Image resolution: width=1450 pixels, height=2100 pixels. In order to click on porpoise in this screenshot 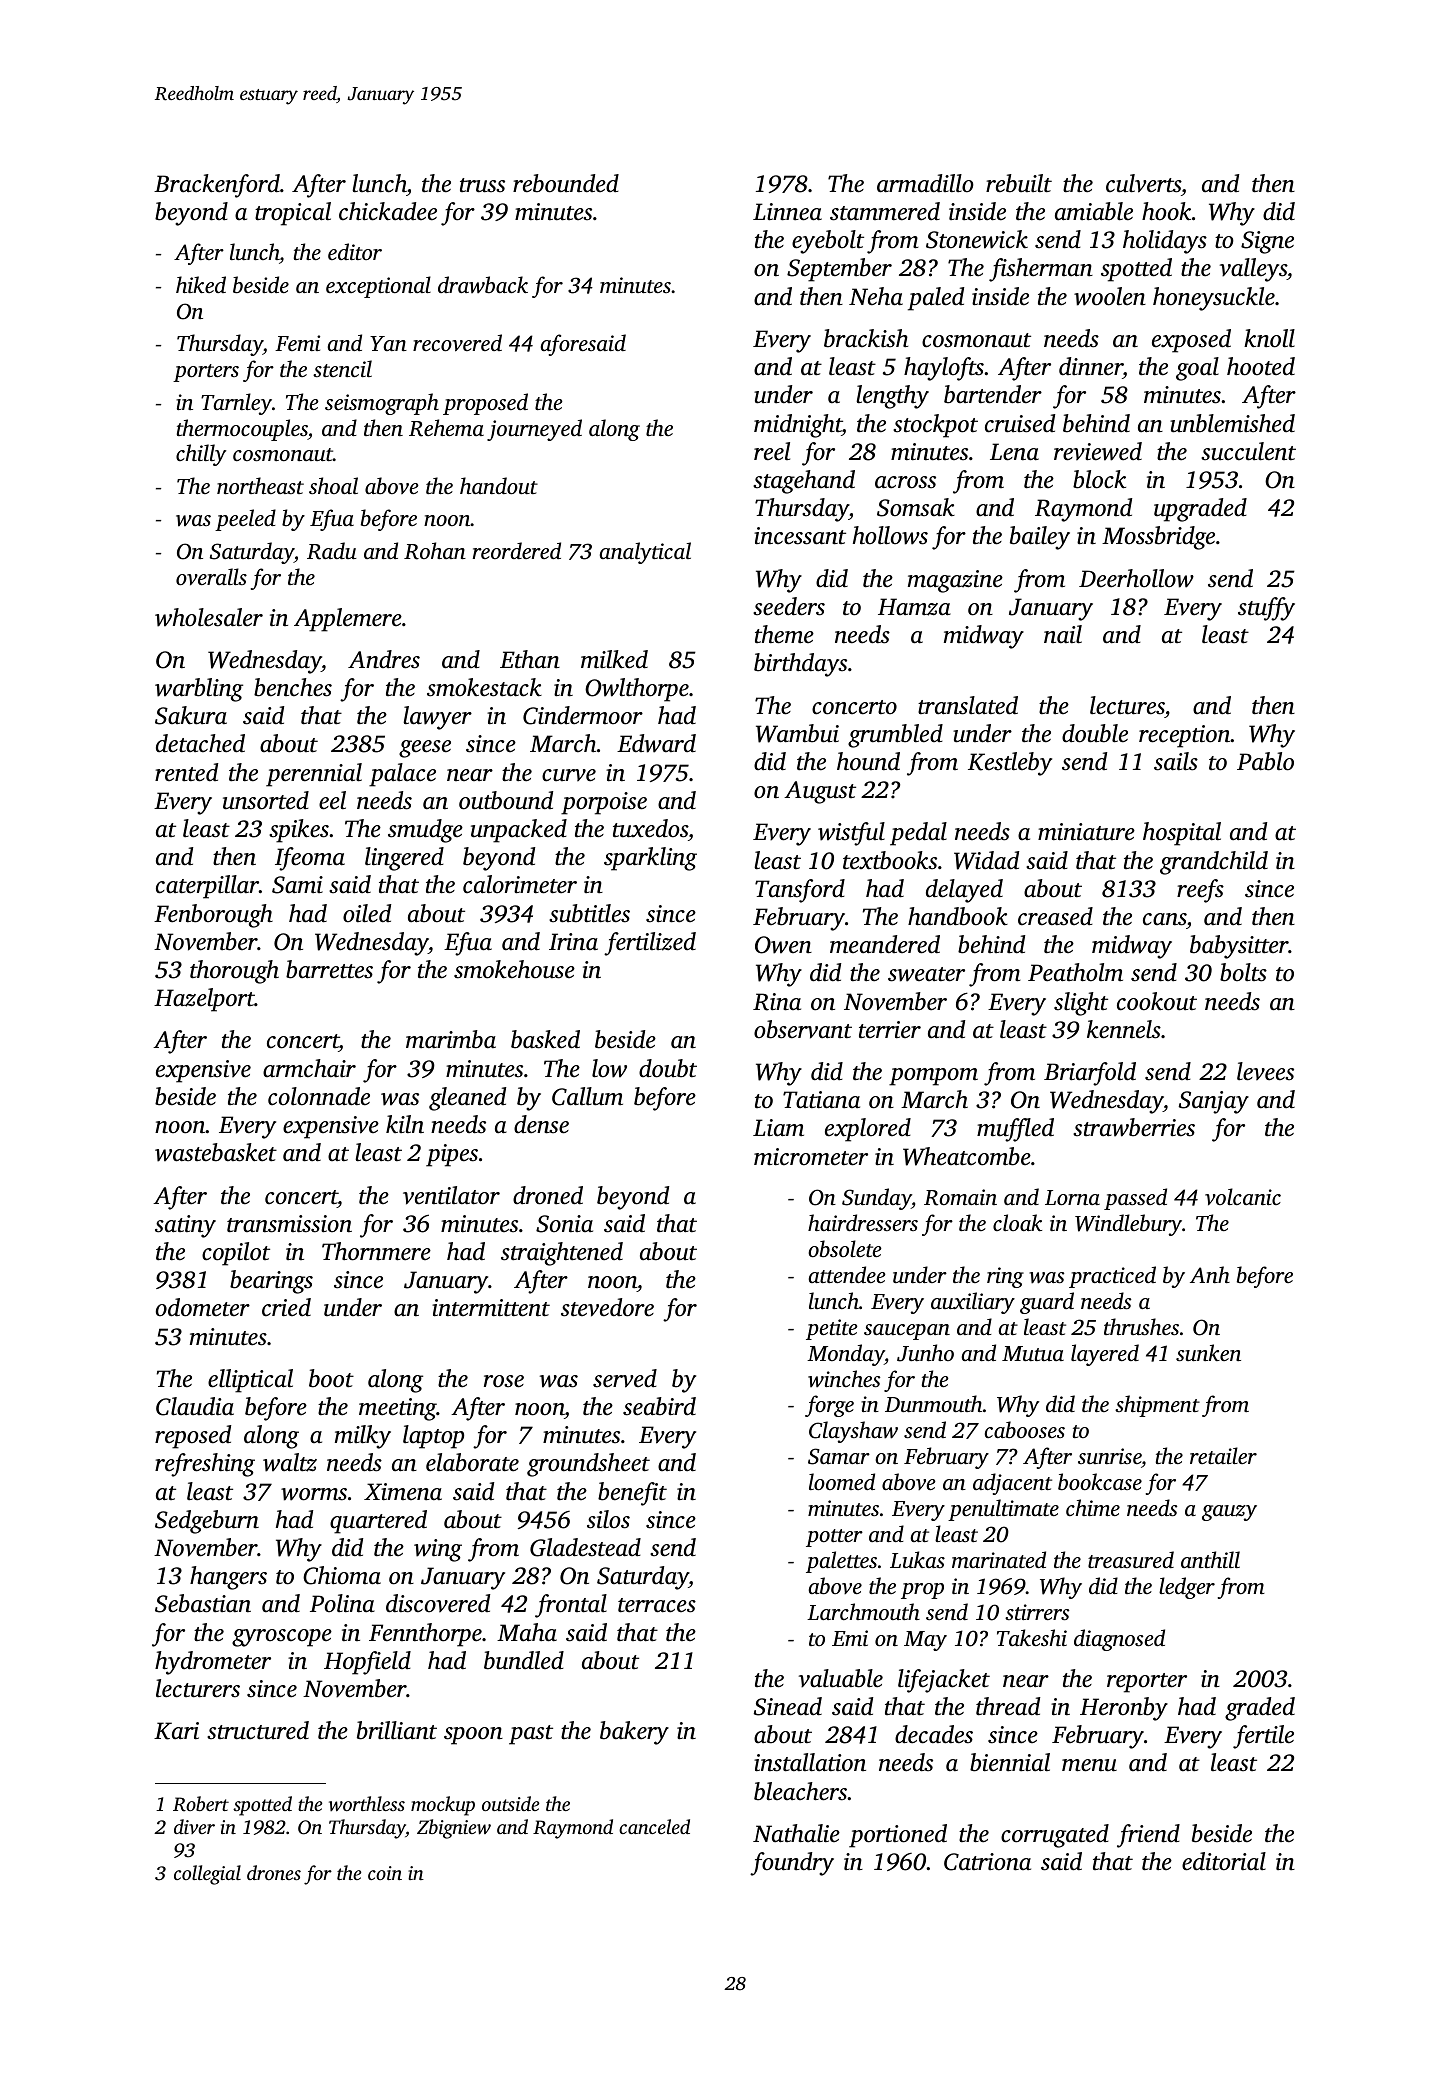, I will do `click(604, 803)`.
